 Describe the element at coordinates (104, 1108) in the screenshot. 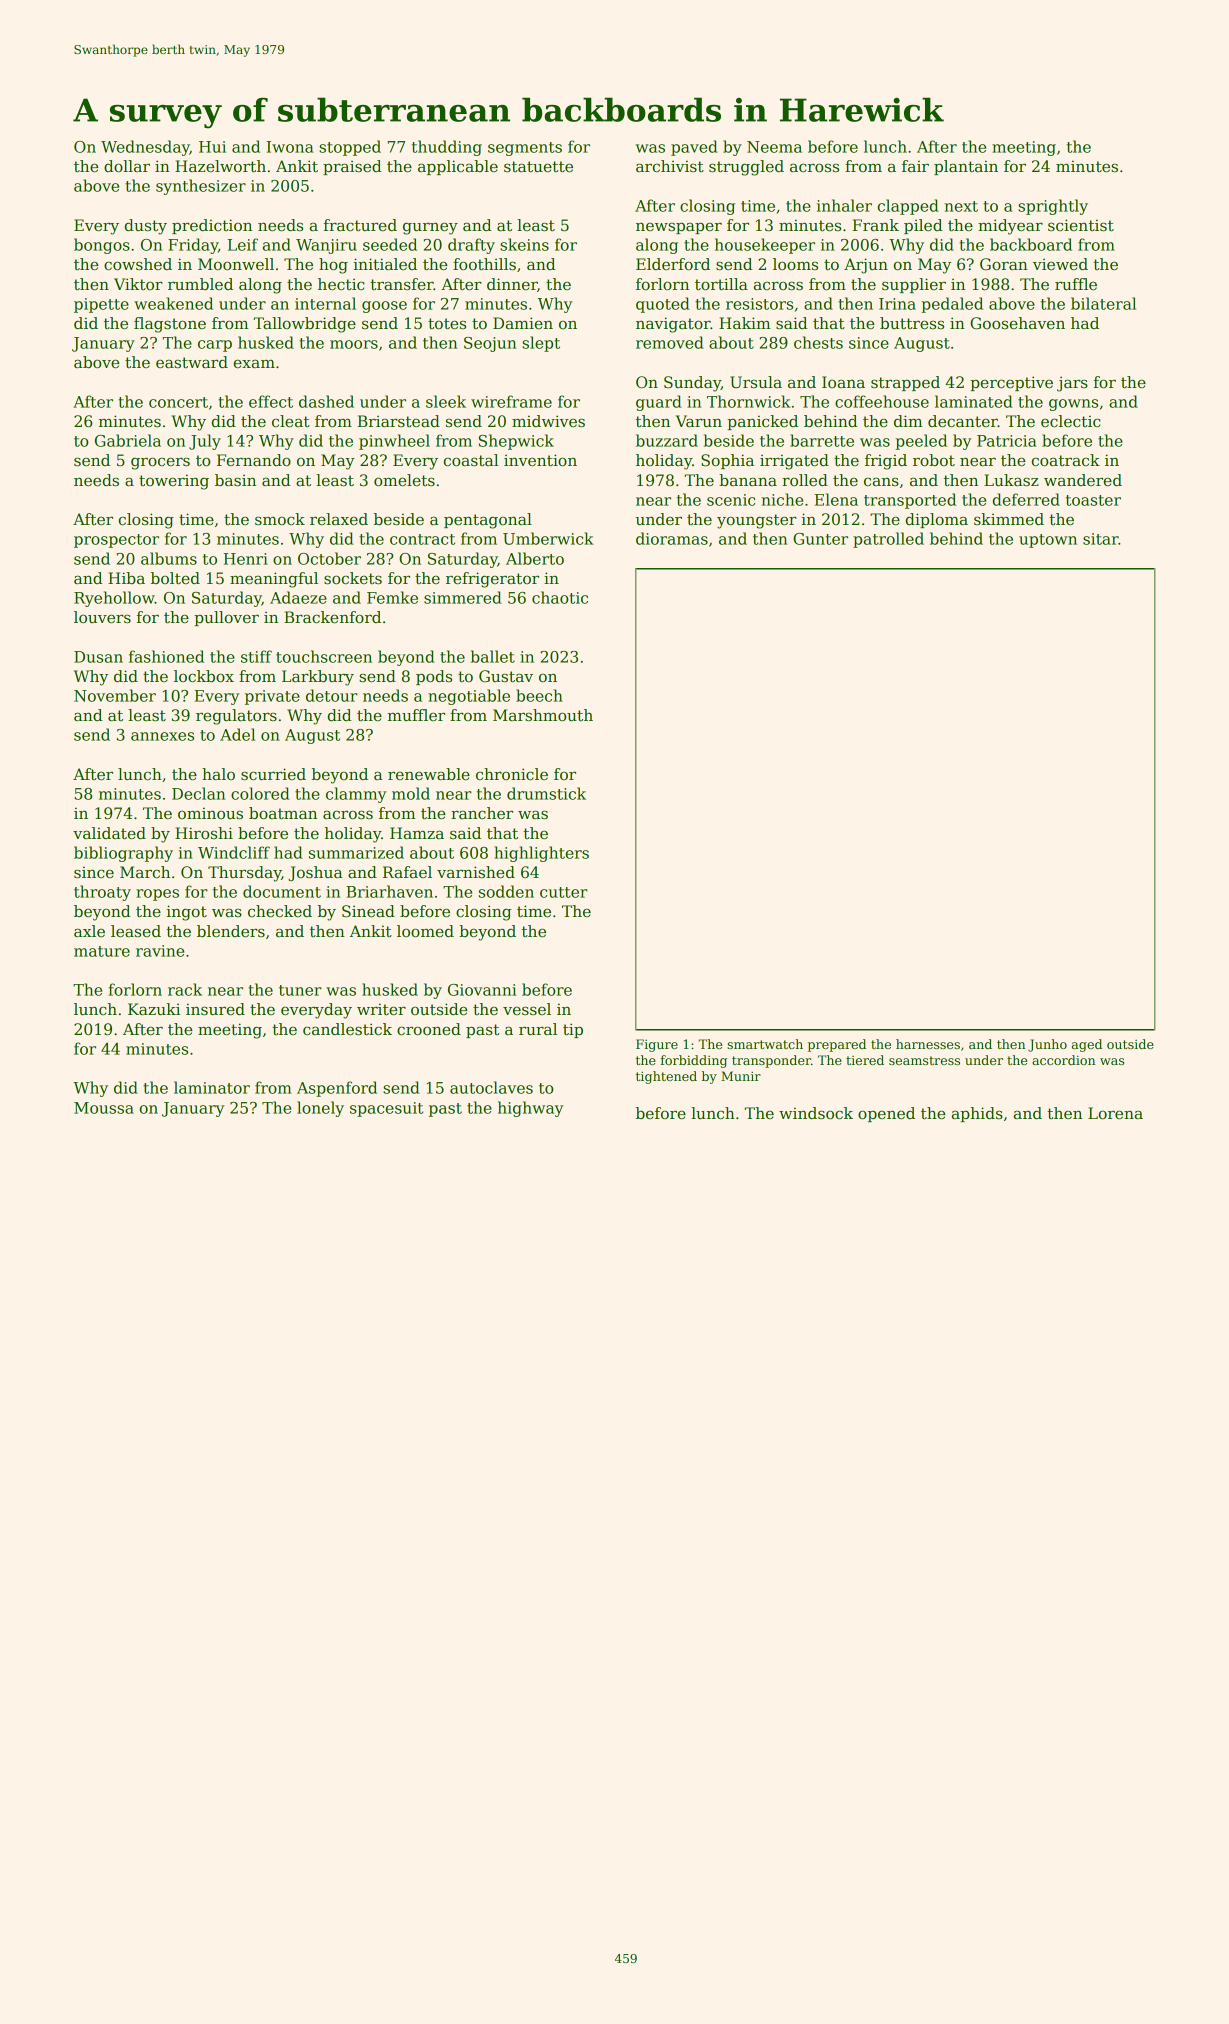

I see `Moussa` at that location.
